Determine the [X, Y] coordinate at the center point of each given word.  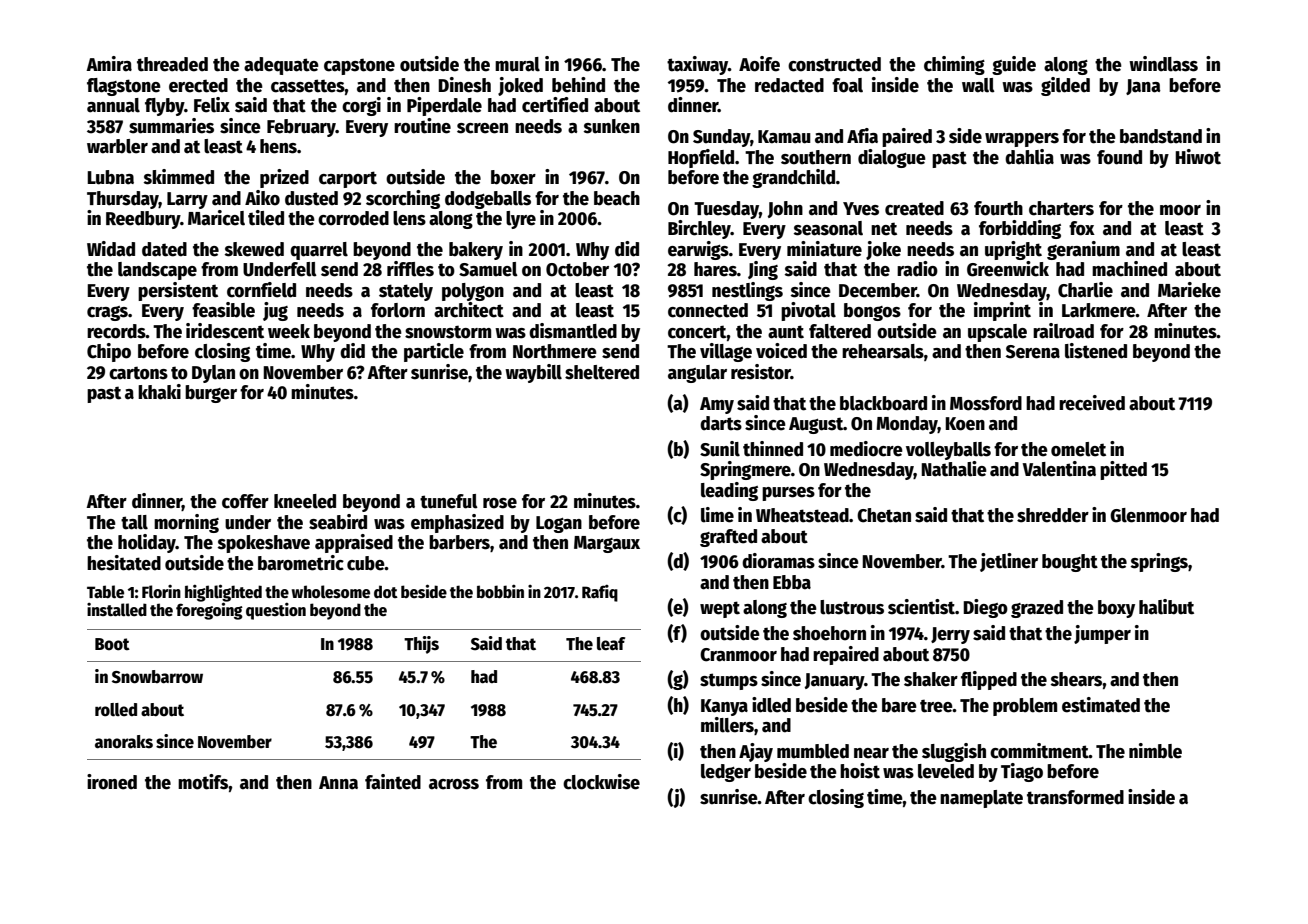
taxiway [697, 65]
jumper [1102, 634]
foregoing [209, 611]
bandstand [1161, 136]
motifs [203, 782]
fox [1082, 228]
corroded [353, 218]
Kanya [724, 707]
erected [198, 85]
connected [708, 310]
